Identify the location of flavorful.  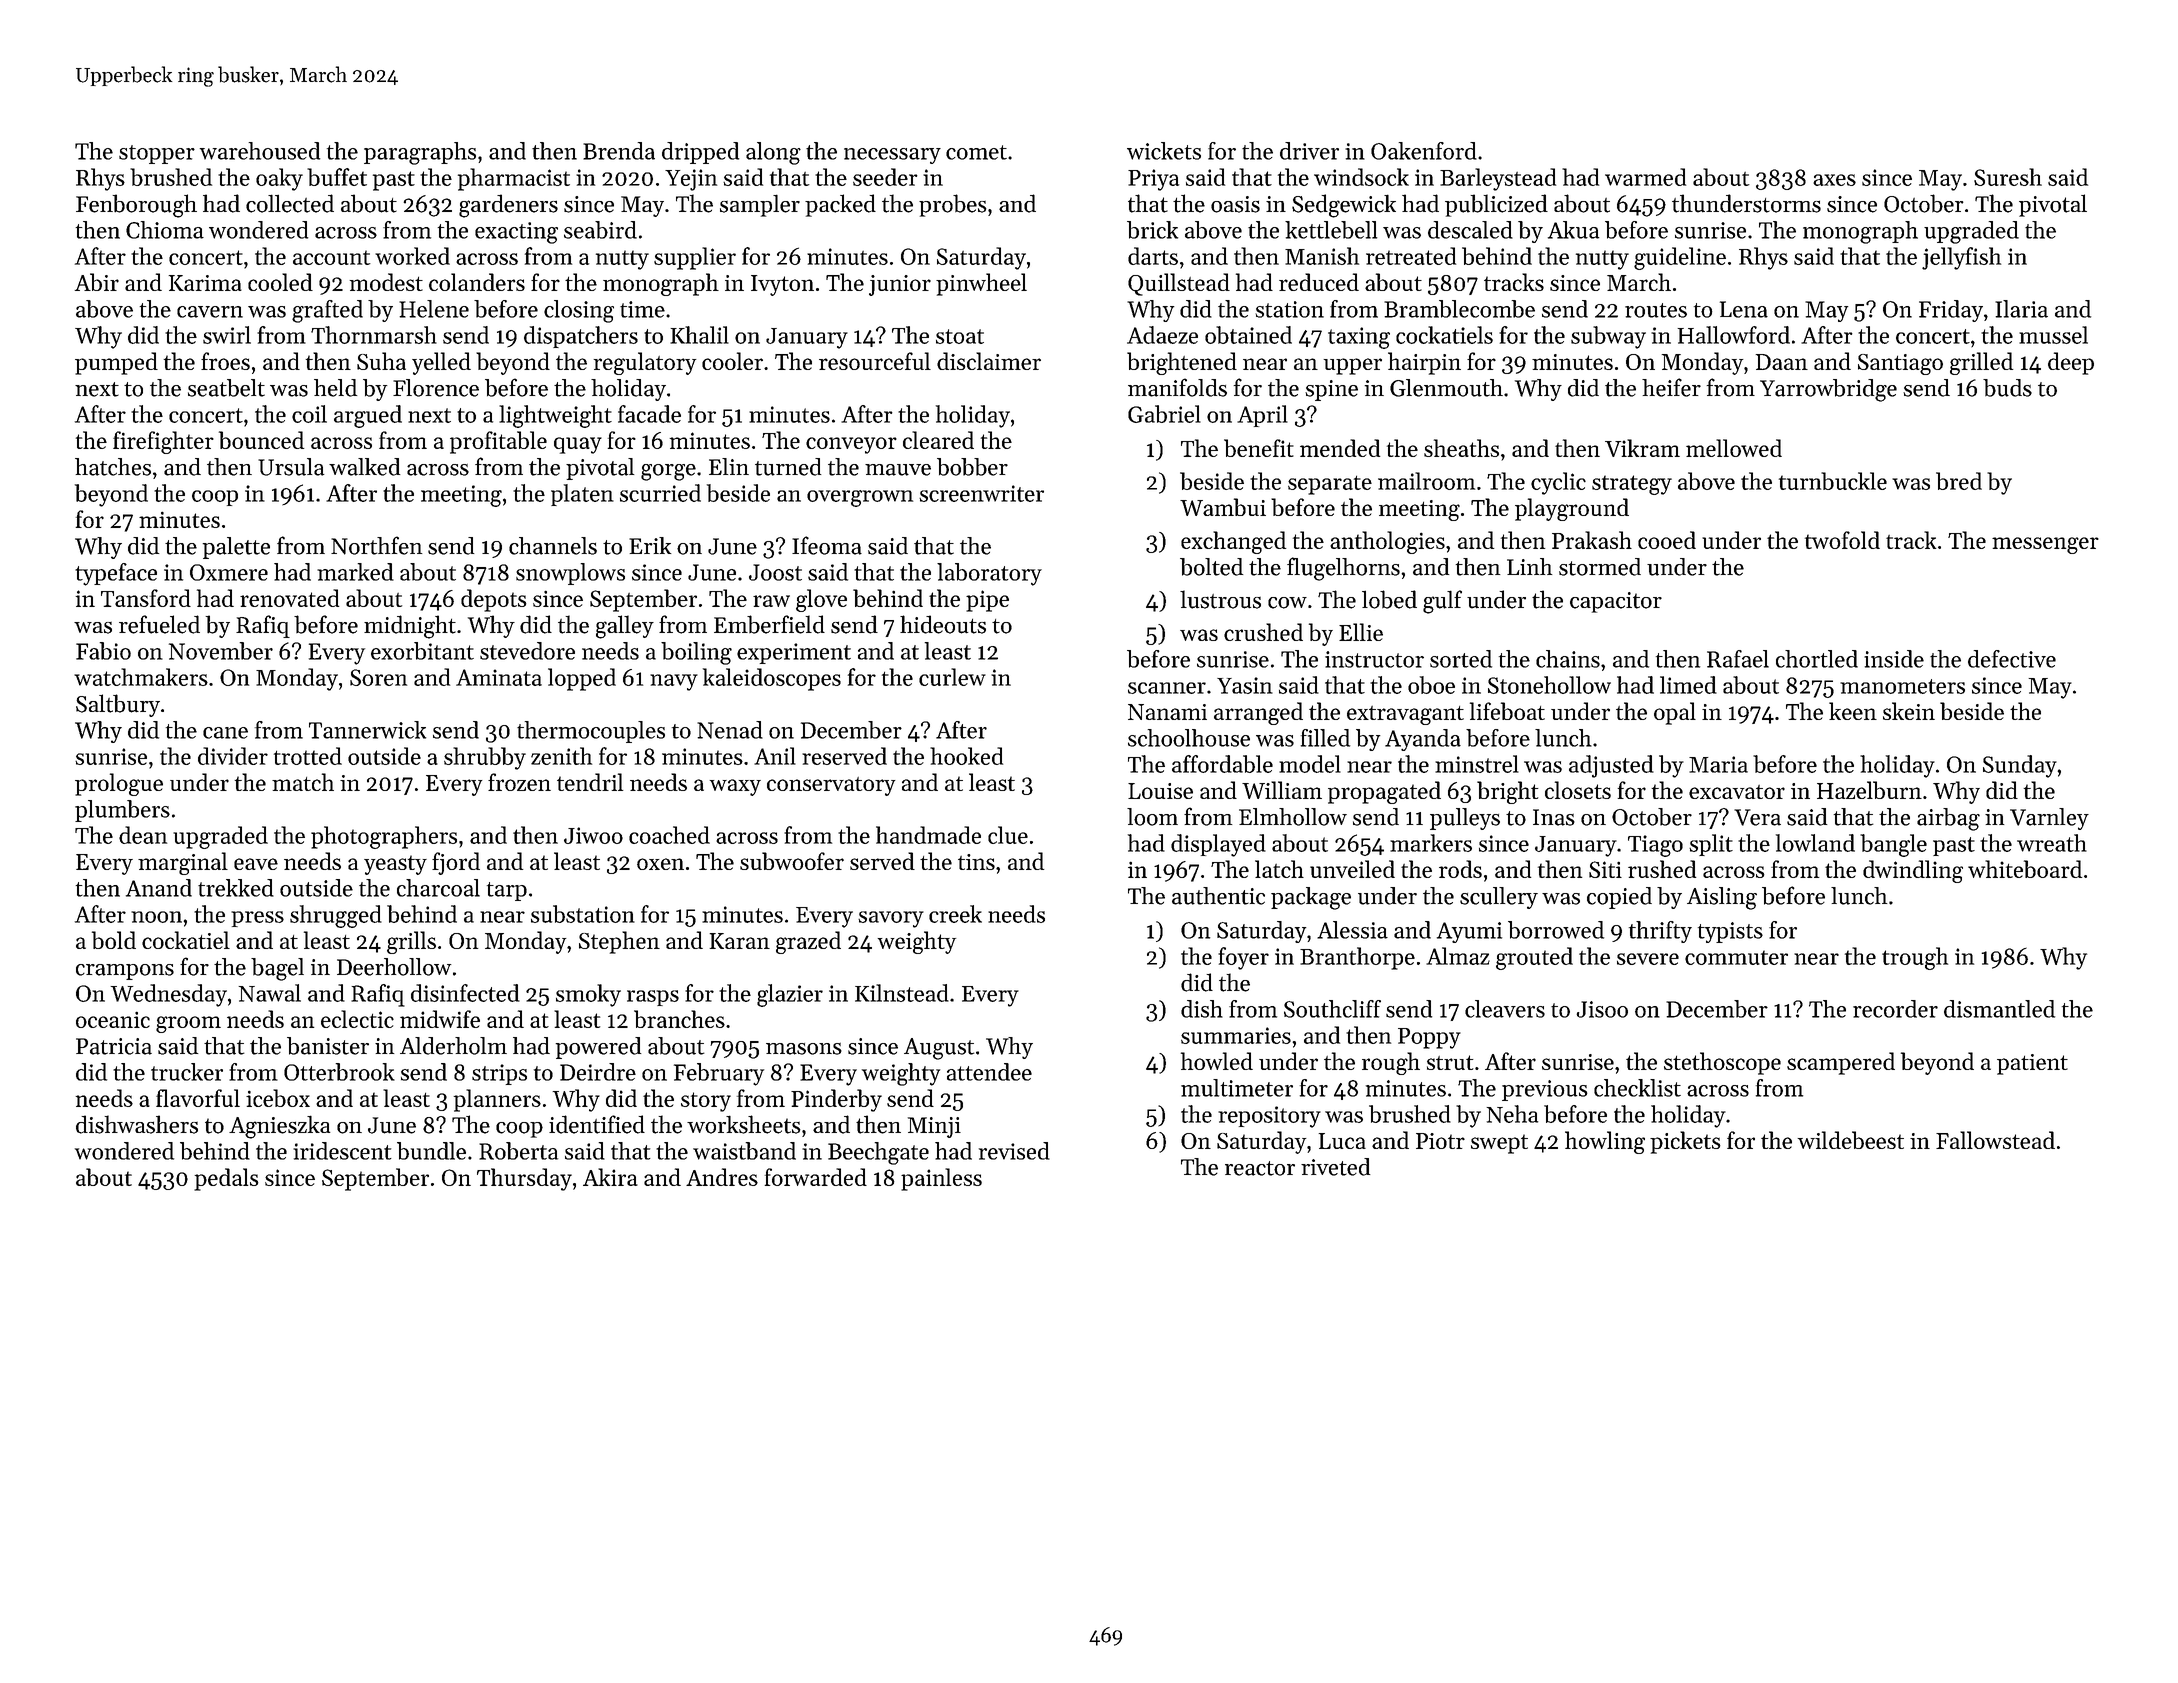
(198, 1098).
